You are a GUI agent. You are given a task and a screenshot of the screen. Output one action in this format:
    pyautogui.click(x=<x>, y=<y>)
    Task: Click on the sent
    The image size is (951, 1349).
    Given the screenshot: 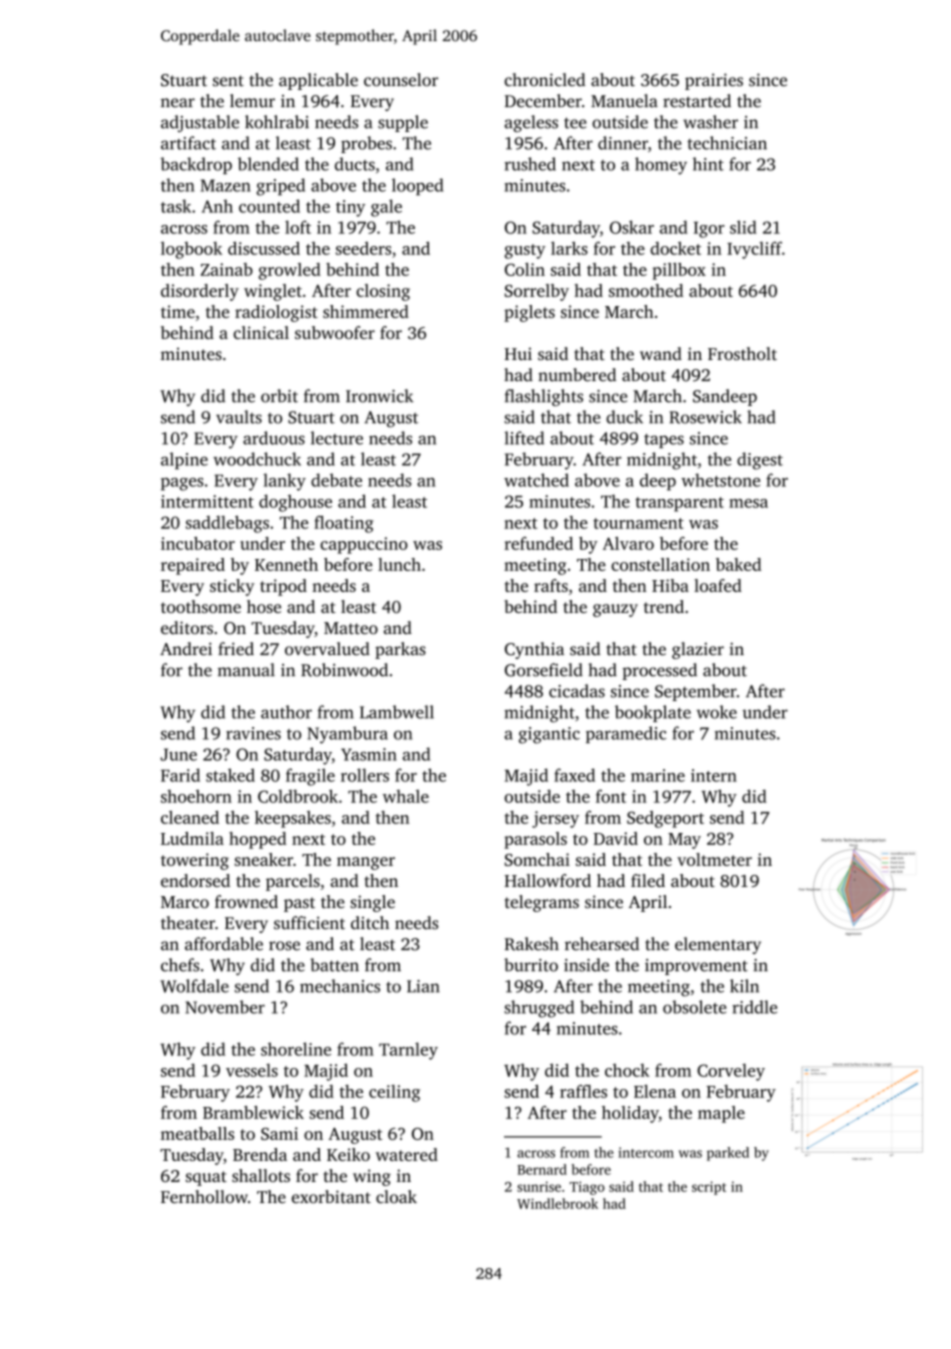 What is the action you would take?
    pyautogui.click(x=228, y=81)
